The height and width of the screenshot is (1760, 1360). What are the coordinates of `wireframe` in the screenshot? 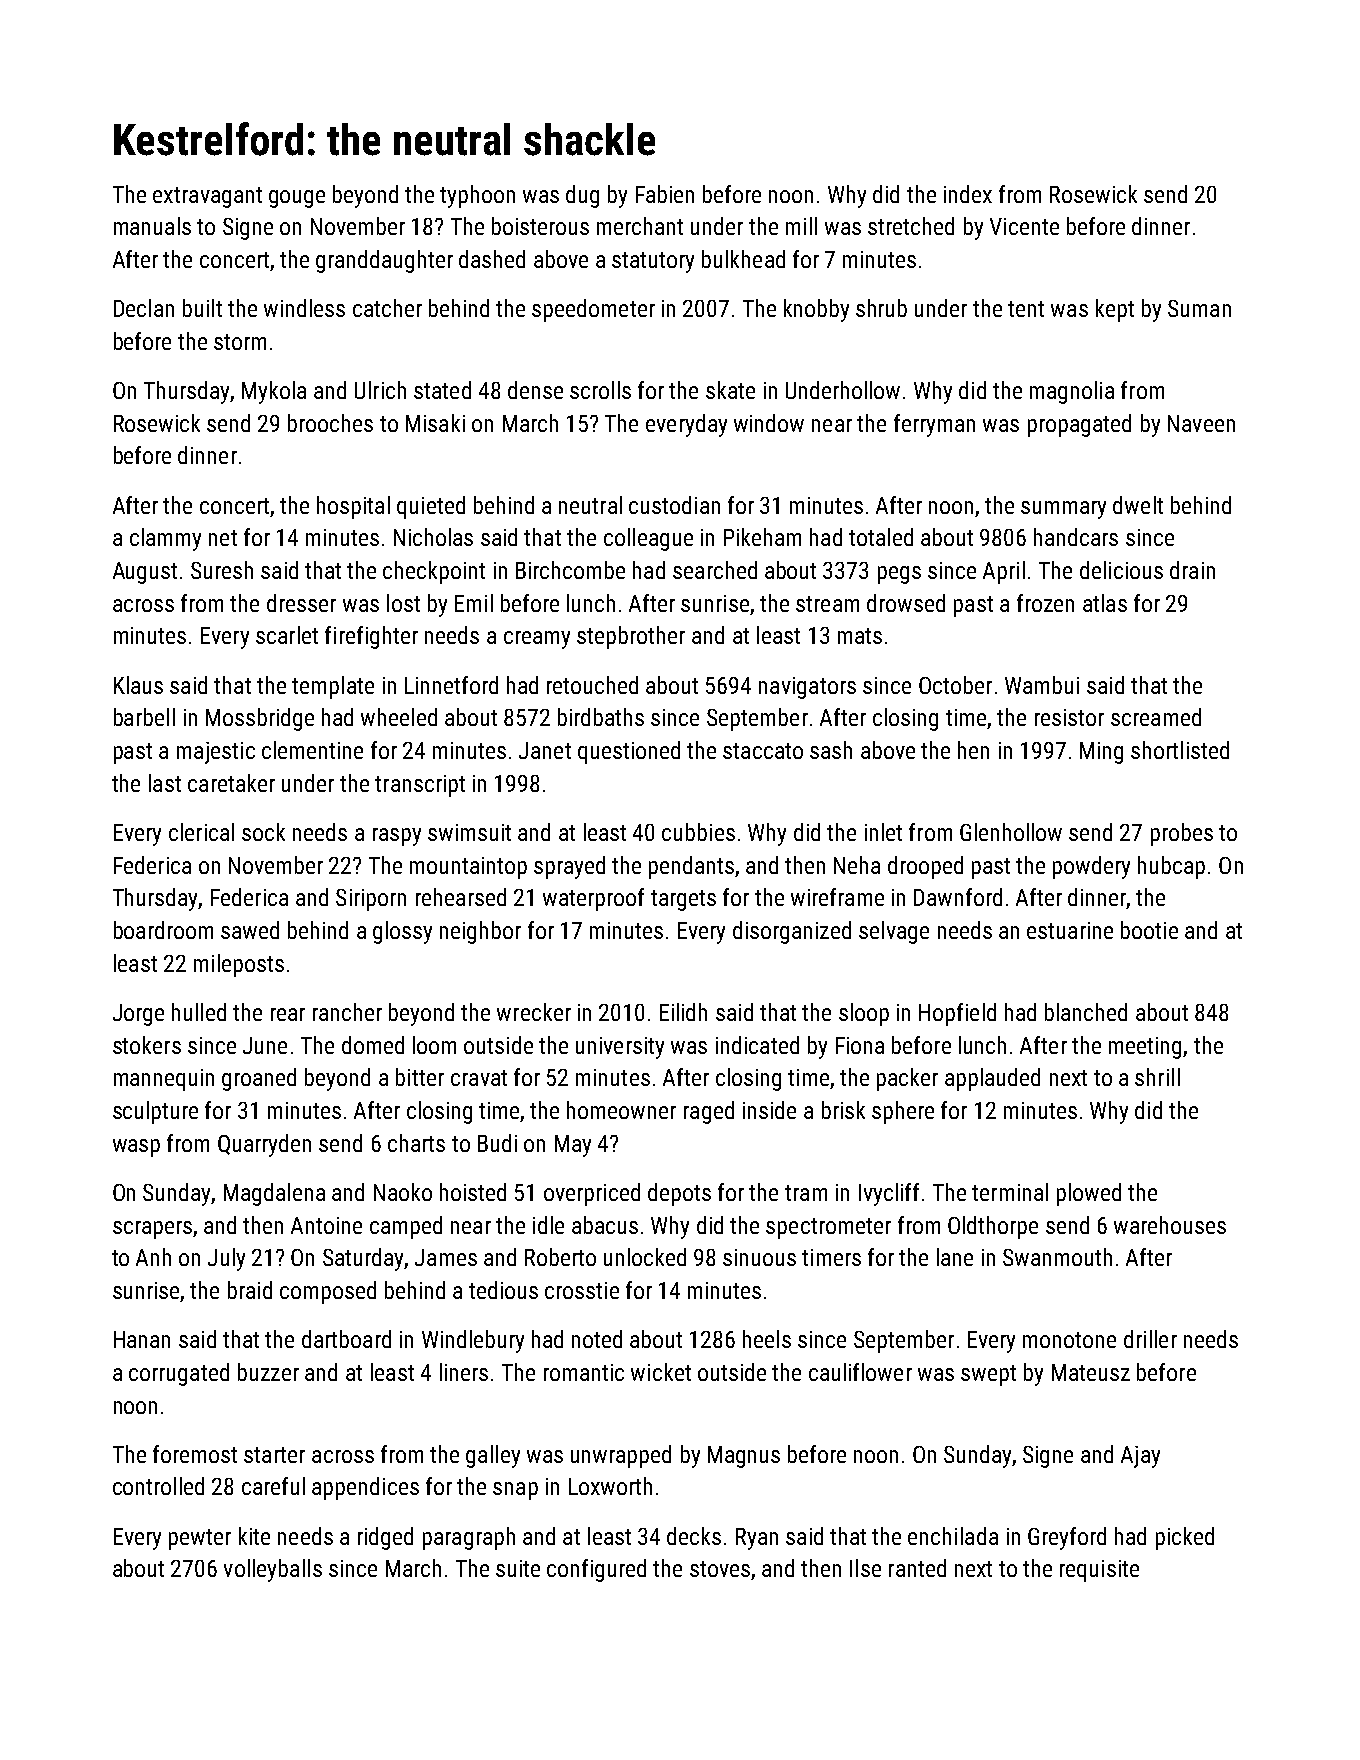 It's located at (837, 897).
